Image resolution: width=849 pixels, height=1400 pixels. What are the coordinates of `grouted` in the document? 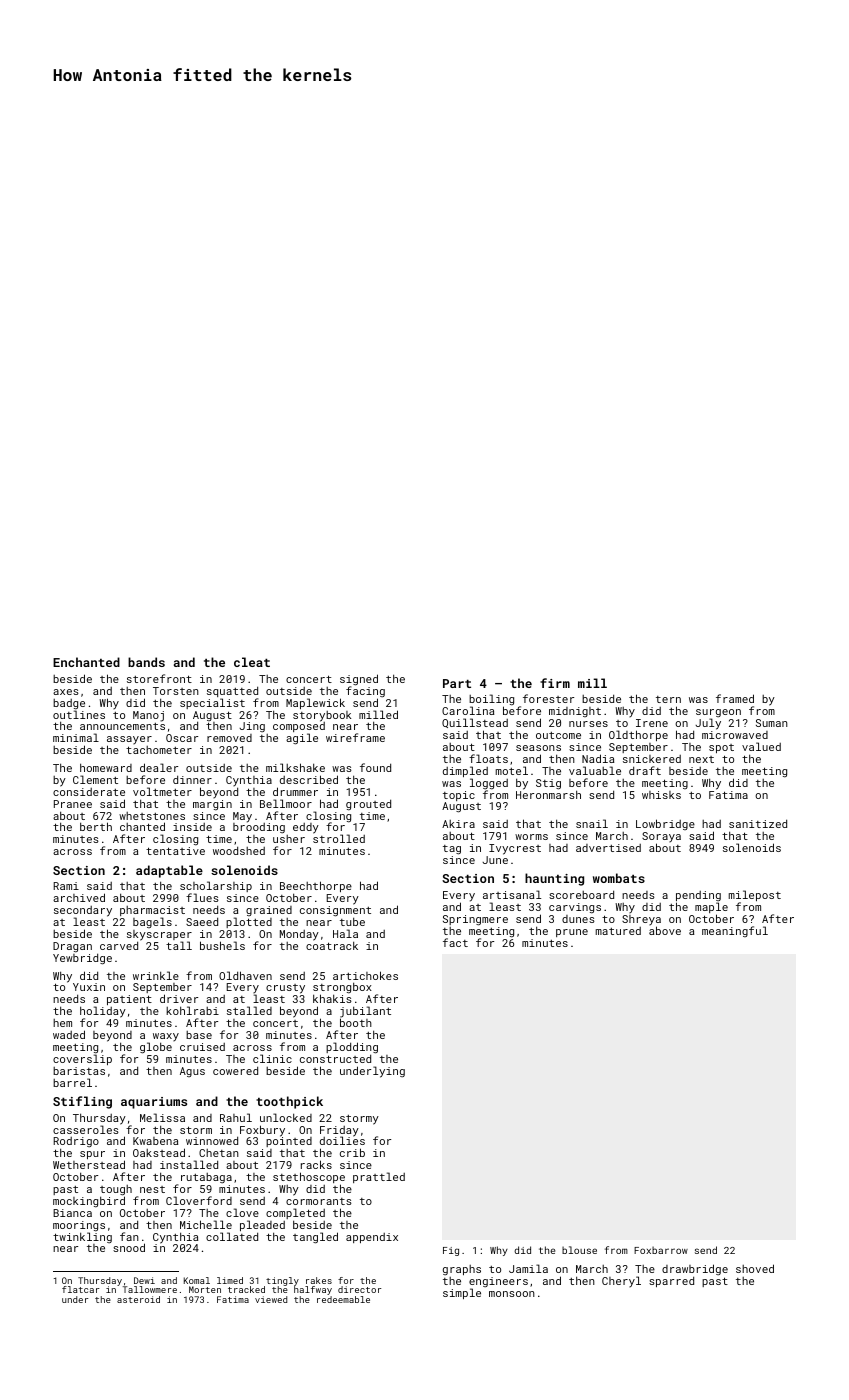 It's located at (368, 805).
